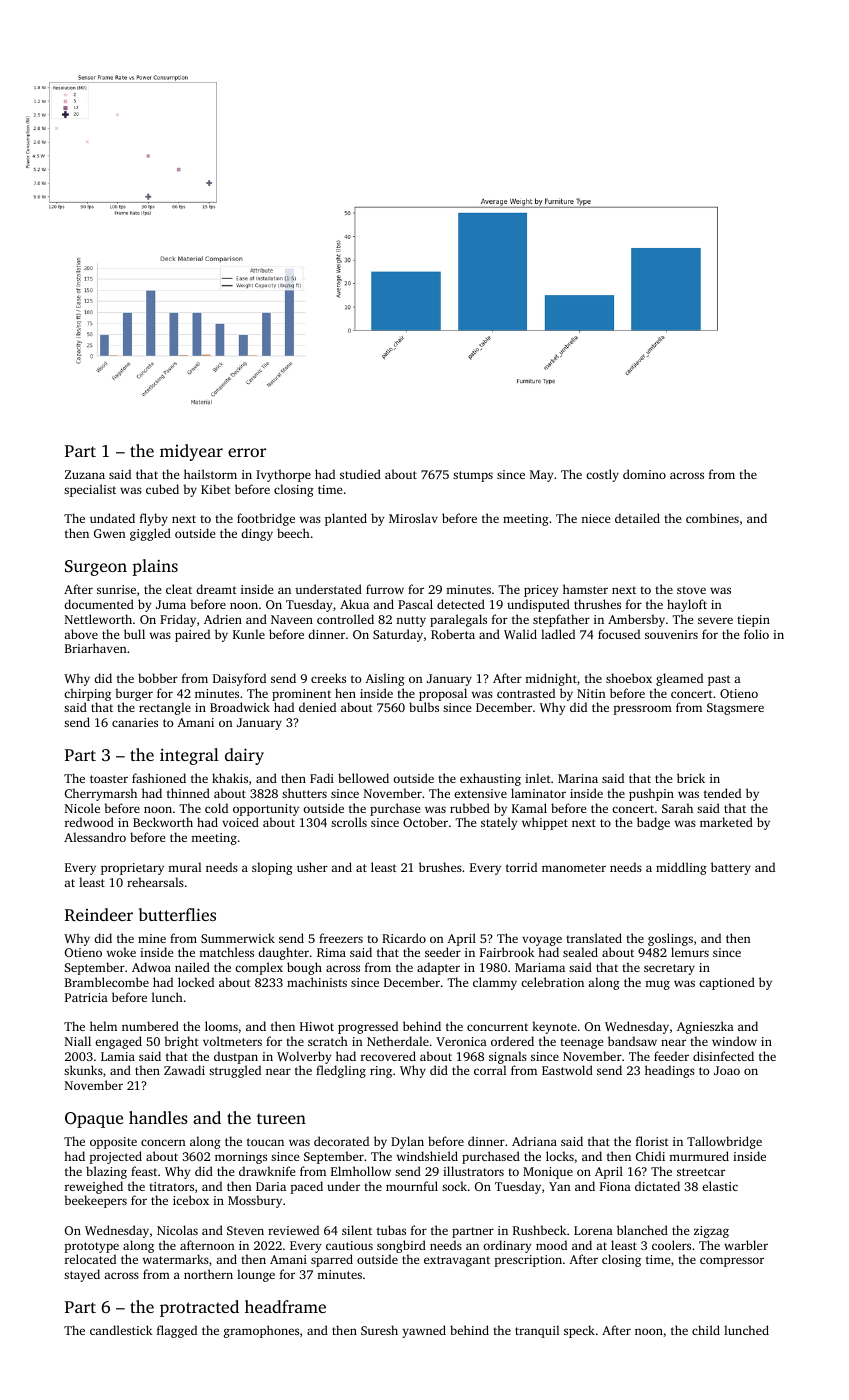 The height and width of the screenshot is (1400, 849). What do you see at coordinates (453, 634) in the screenshot?
I see `Roberta` at bounding box center [453, 634].
